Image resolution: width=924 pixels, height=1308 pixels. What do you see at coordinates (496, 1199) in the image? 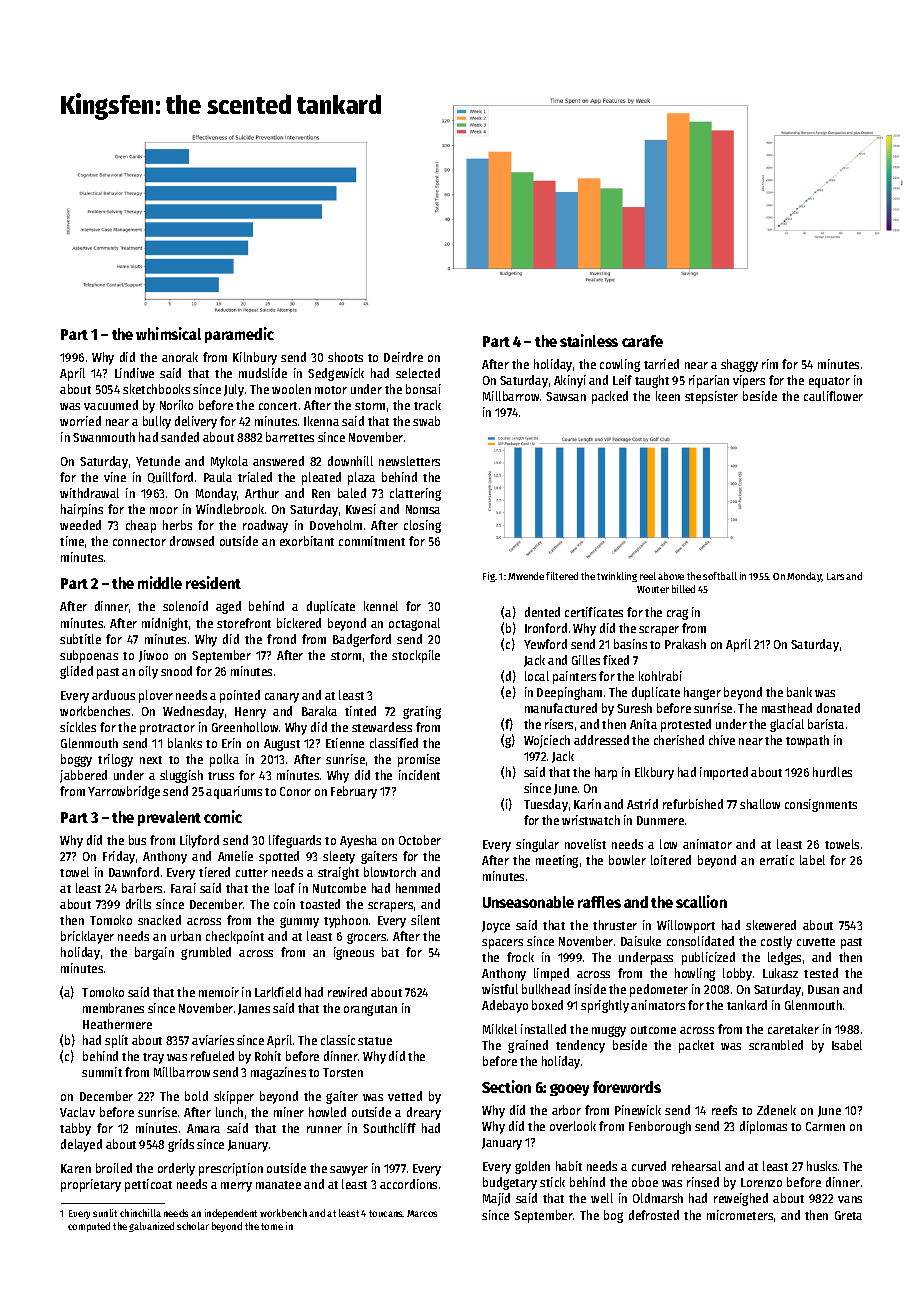
I see `Majid` at bounding box center [496, 1199].
